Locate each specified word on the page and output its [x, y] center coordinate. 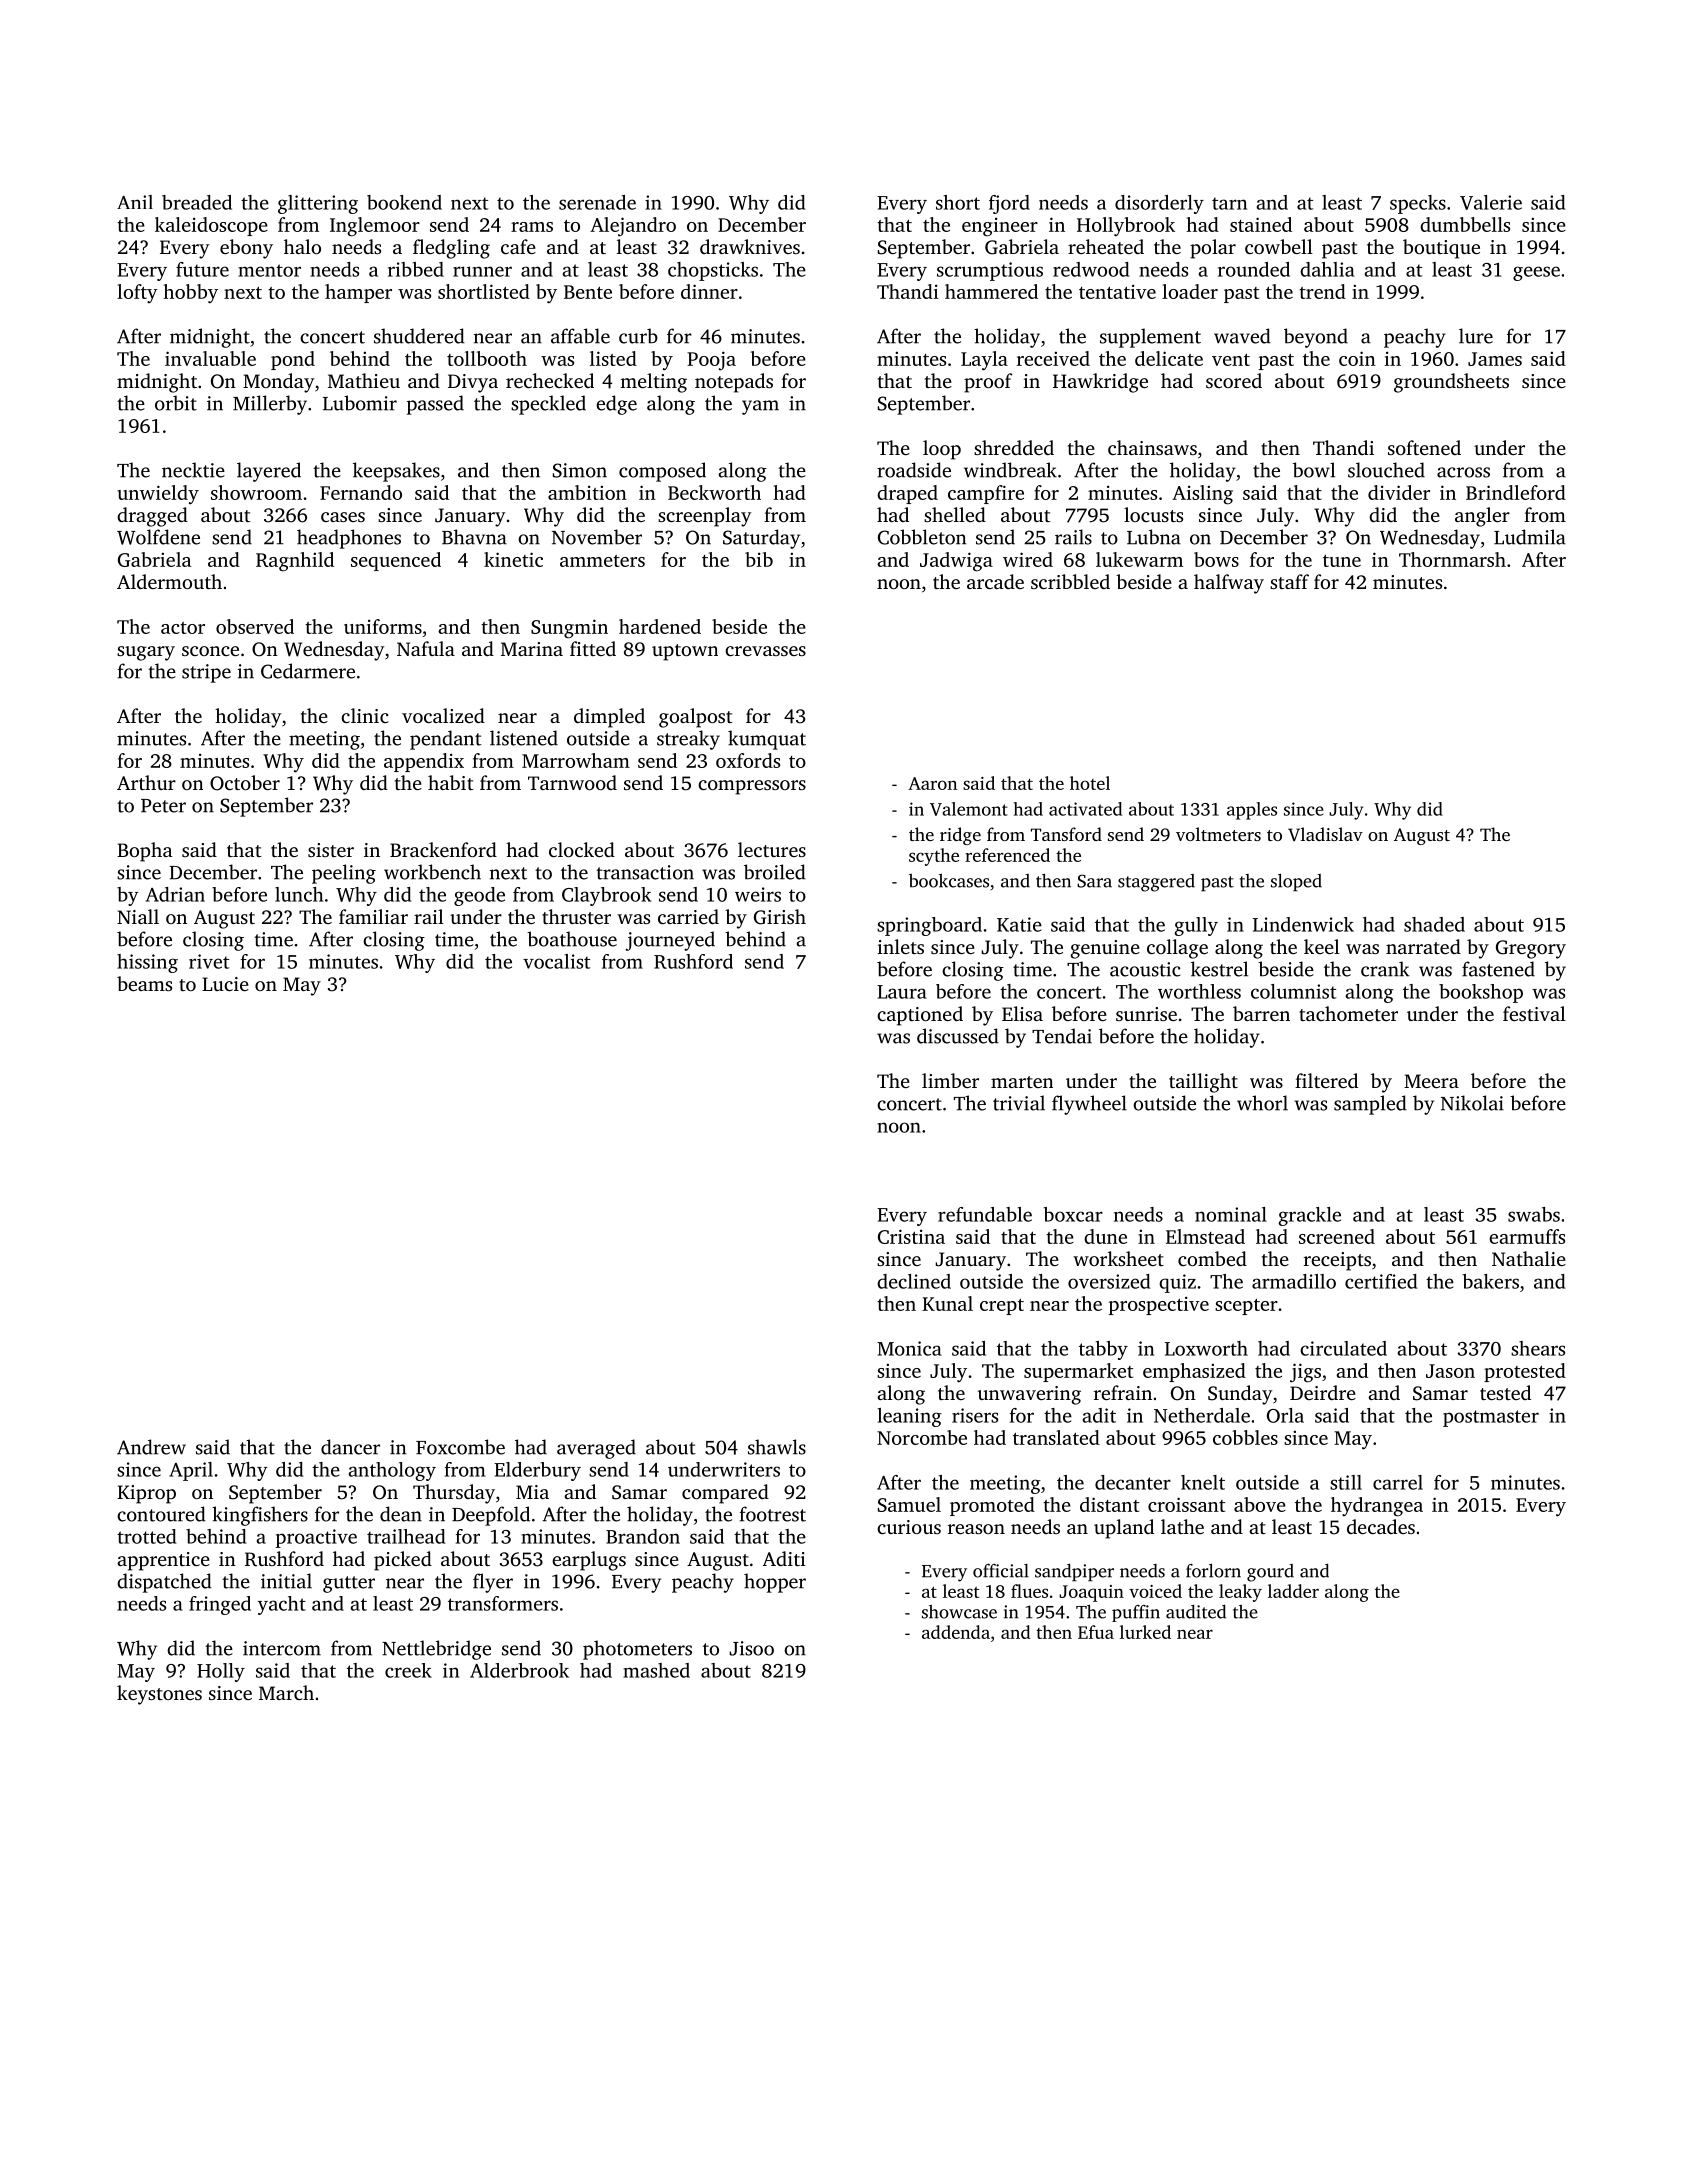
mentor [269, 270]
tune [1342, 561]
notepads [734, 383]
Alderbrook [519, 1670]
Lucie [225, 984]
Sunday [1240, 1395]
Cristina [911, 1236]
